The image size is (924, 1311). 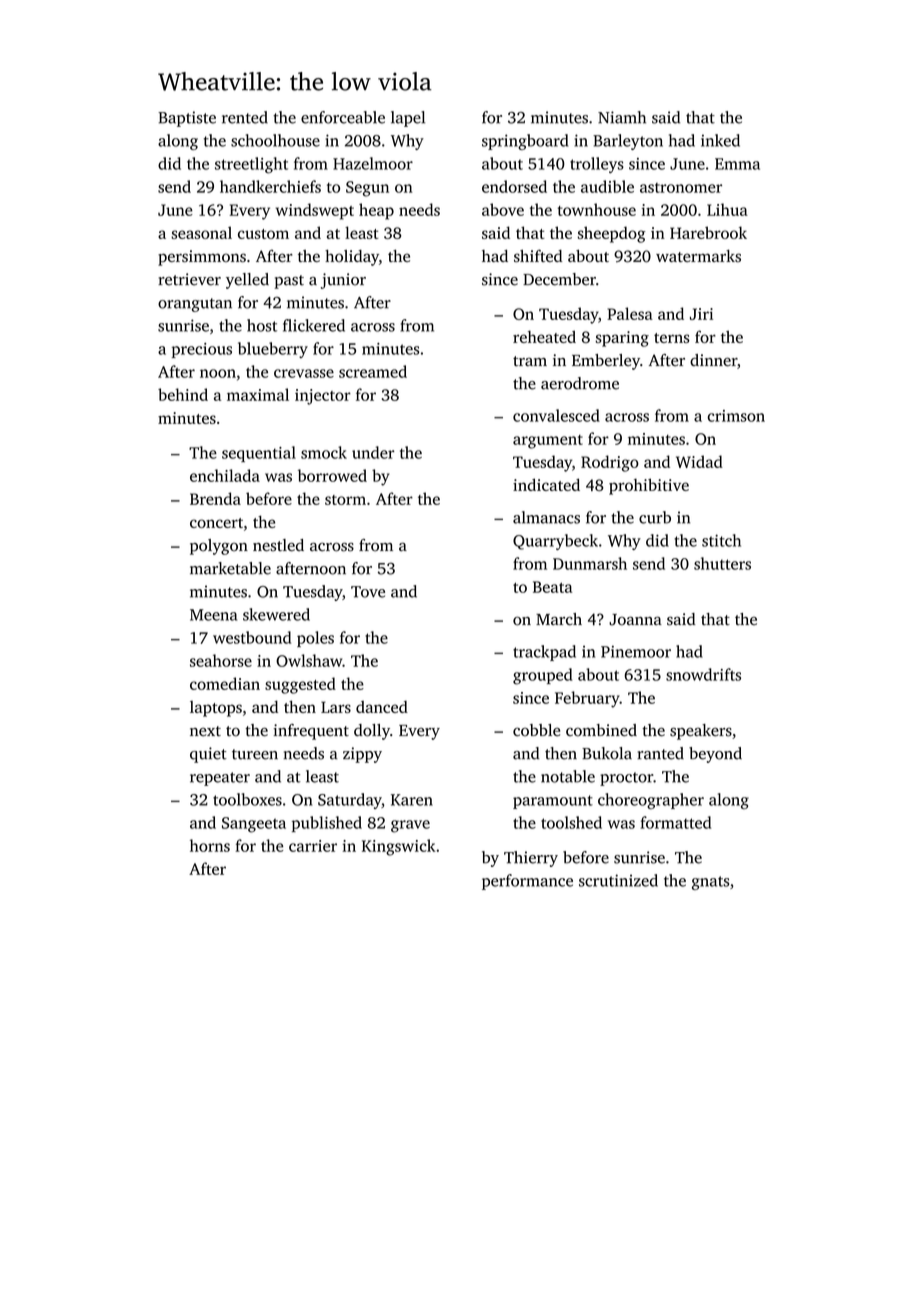 What do you see at coordinates (525, 142) in the screenshot?
I see `springboard` at bounding box center [525, 142].
